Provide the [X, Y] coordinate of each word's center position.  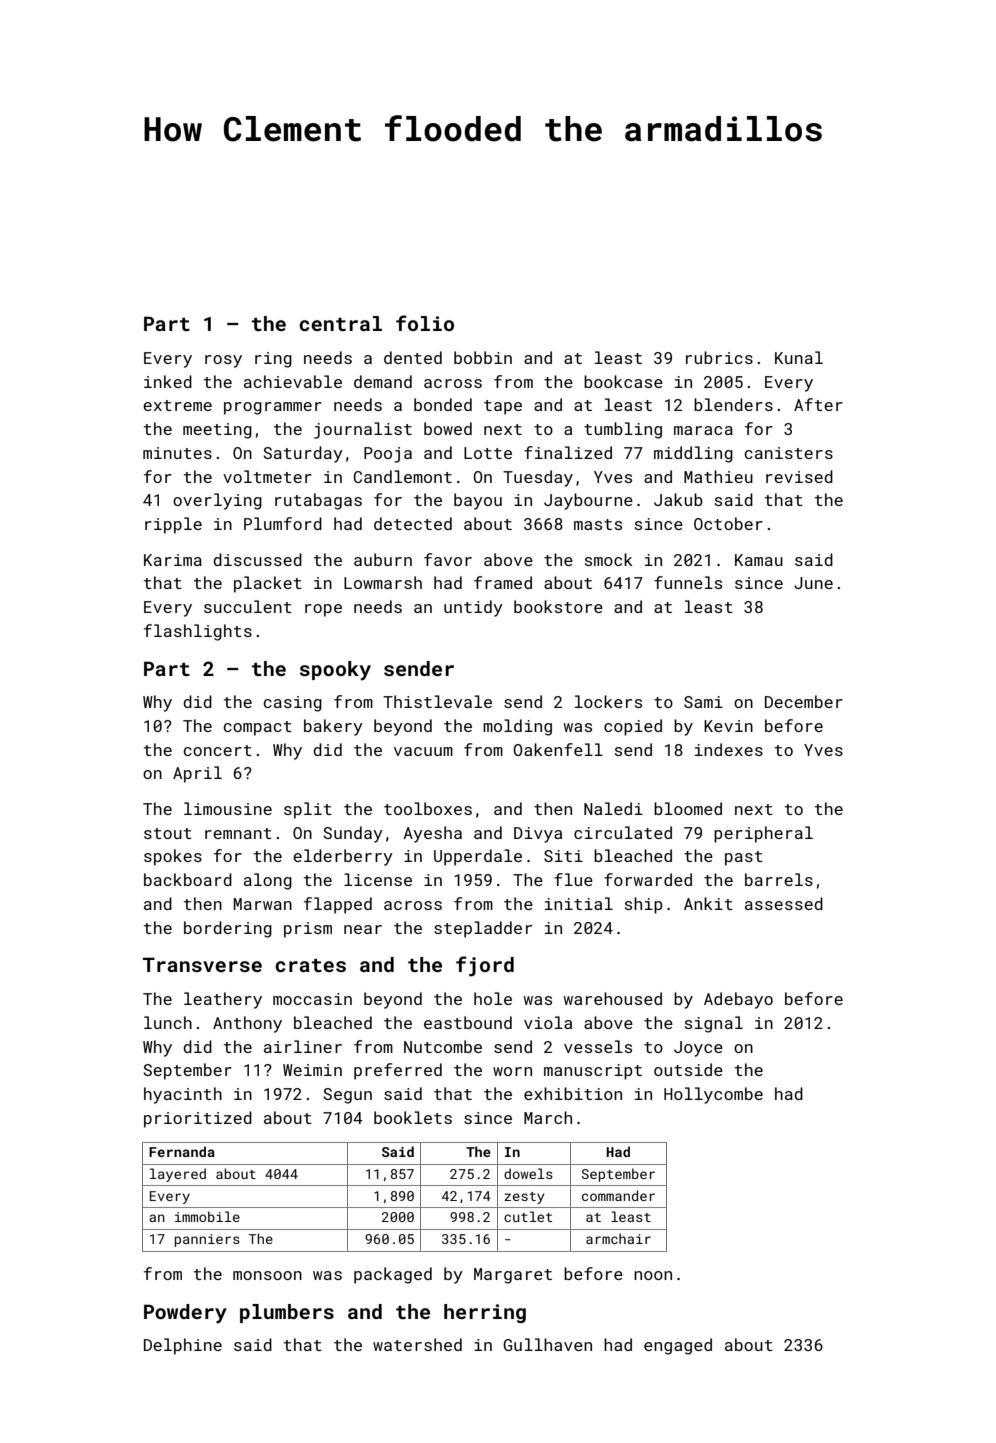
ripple [173, 525]
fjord [485, 966]
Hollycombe [713, 1095]
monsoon [267, 1275]
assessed [784, 903]
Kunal [799, 357]
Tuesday [538, 478]
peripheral [763, 834]
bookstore [558, 606]
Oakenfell [558, 749]
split [308, 810]
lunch [168, 1022]
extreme [177, 405]
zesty [524, 1198]
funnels [688, 582]
